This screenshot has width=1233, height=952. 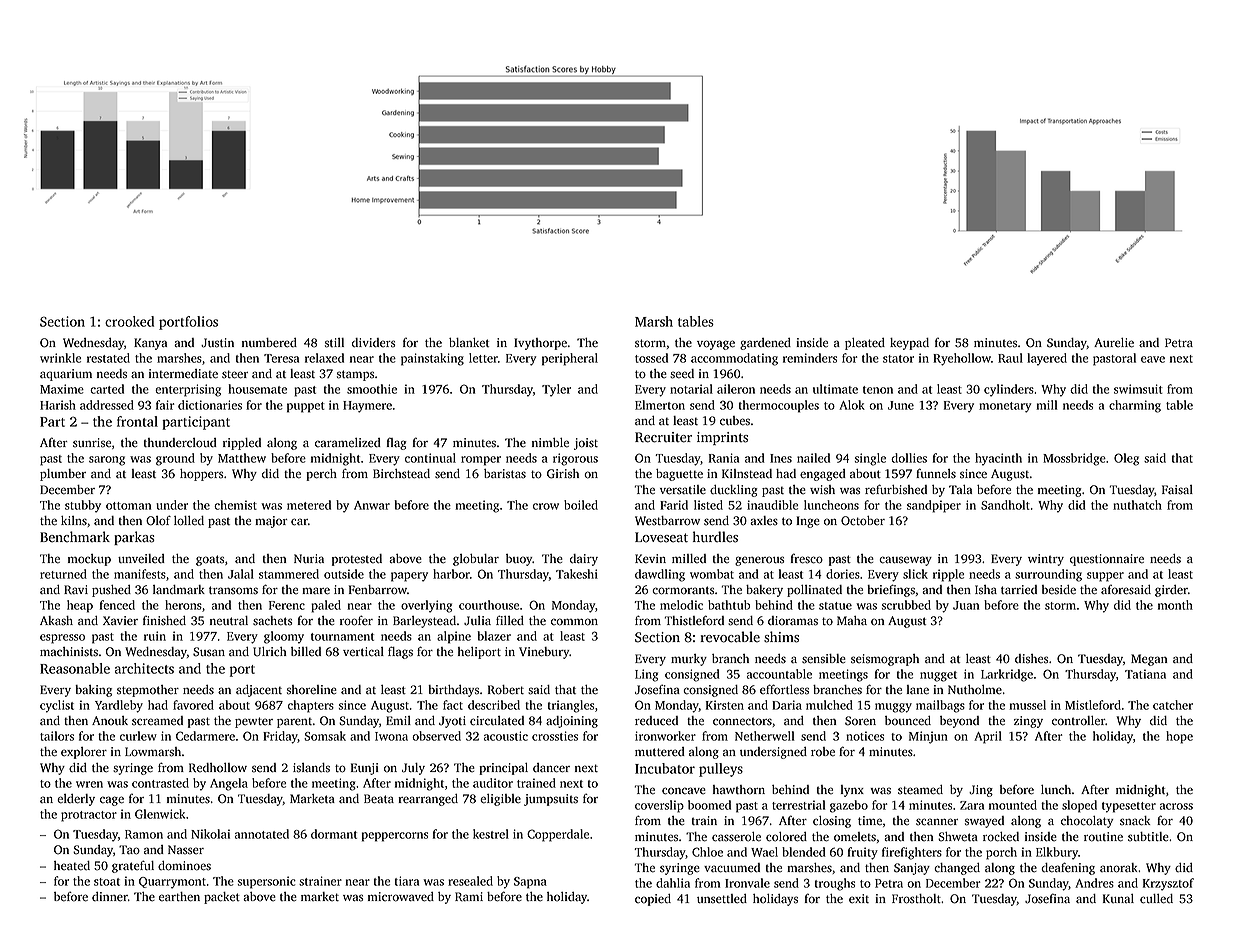 What do you see at coordinates (110, 897) in the screenshot?
I see `dinner` at bounding box center [110, 897].
